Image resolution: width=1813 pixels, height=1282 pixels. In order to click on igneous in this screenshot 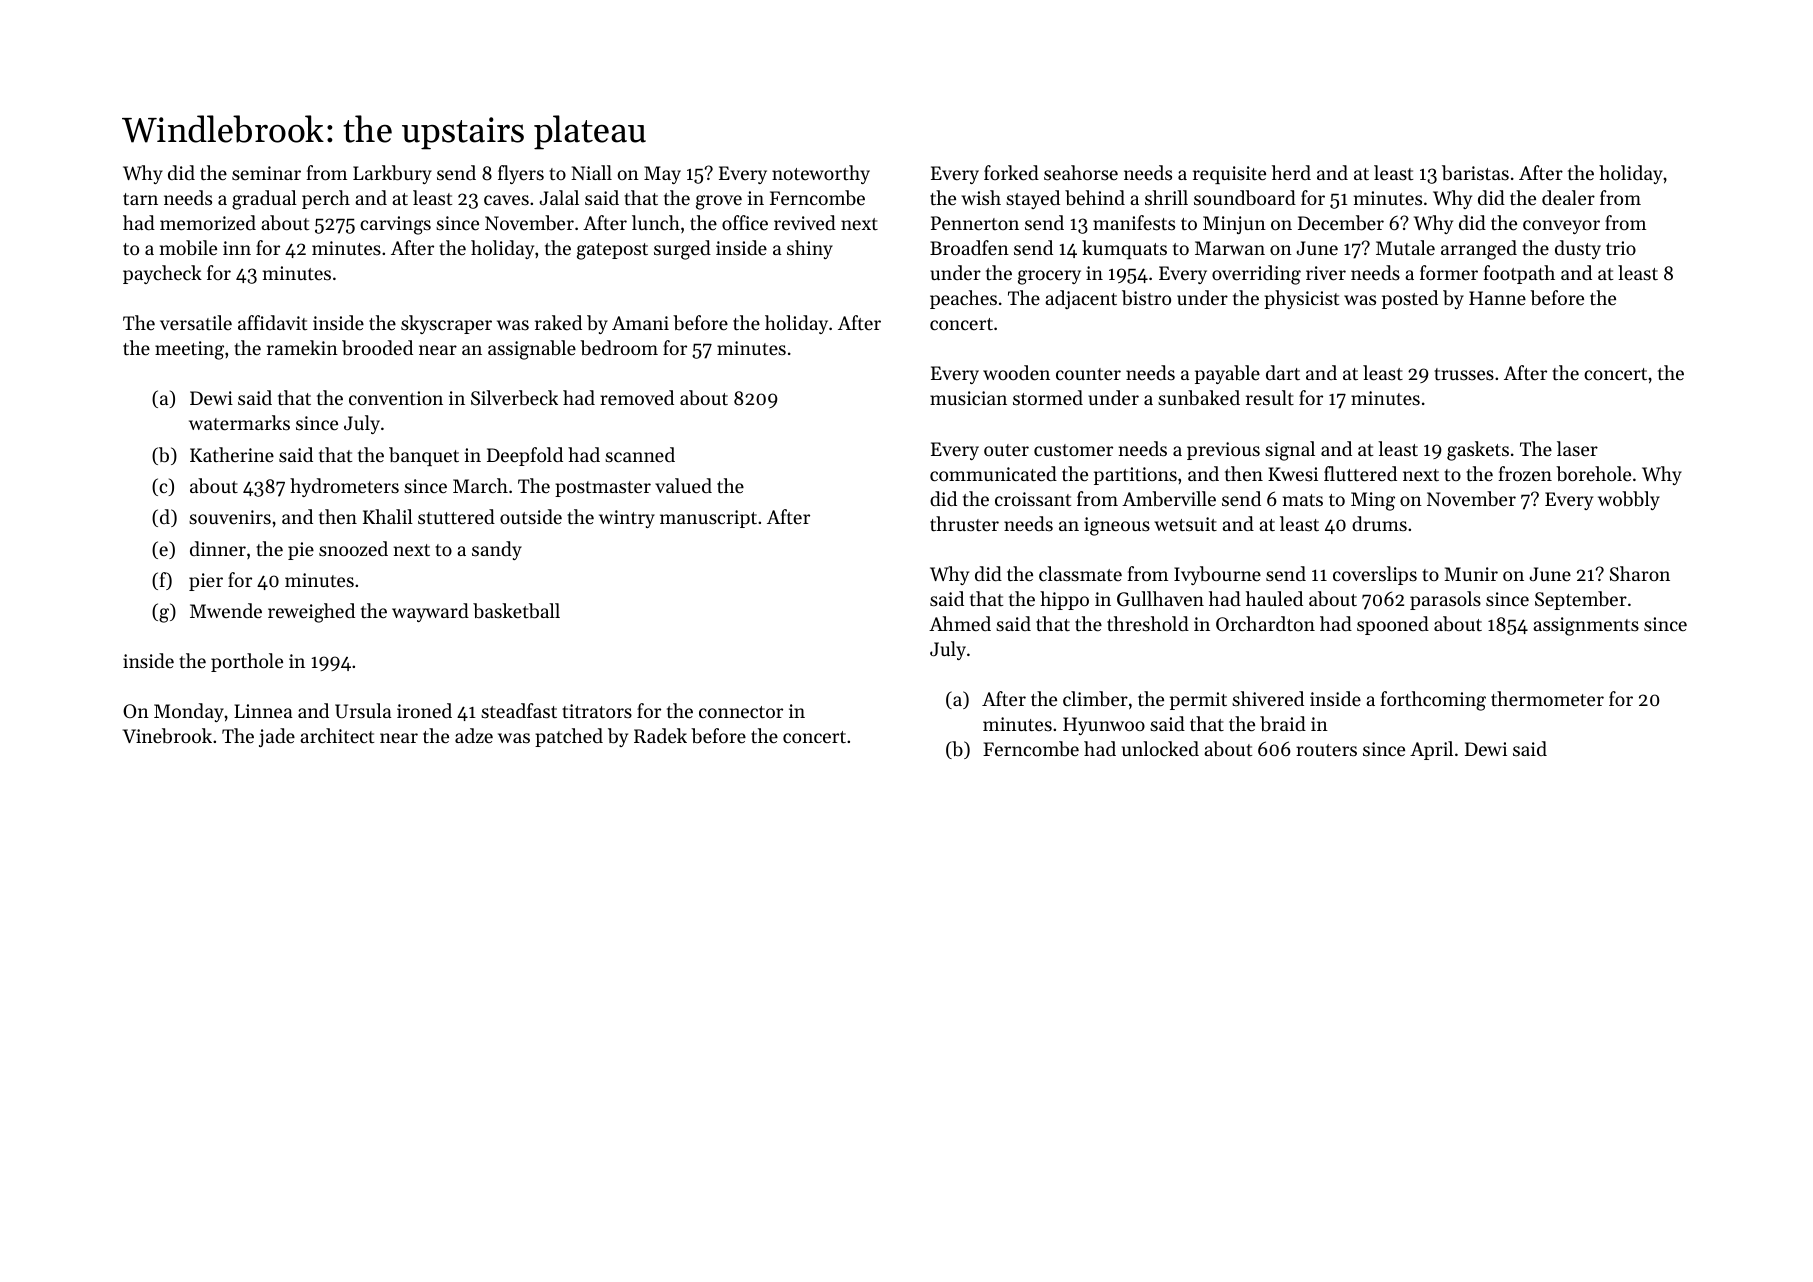, I will do `click(1117, 526)`.
